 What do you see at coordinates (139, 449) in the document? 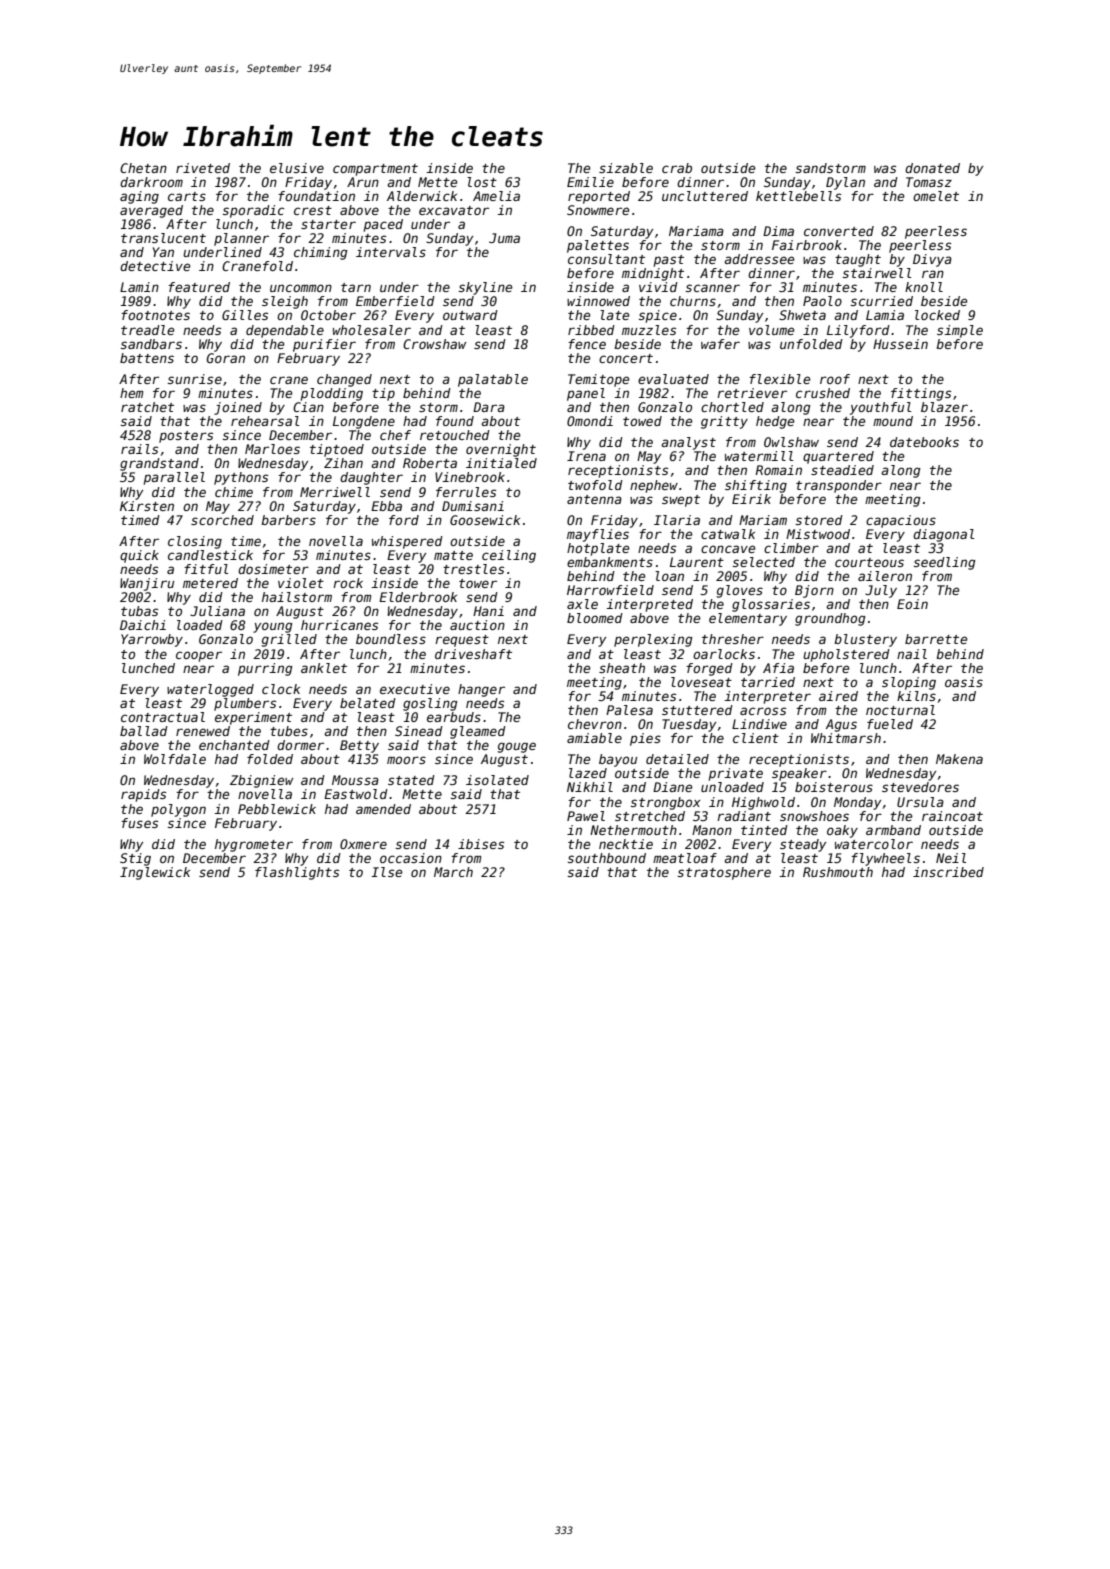
I see `rails` at bounding box center [139, 449].
